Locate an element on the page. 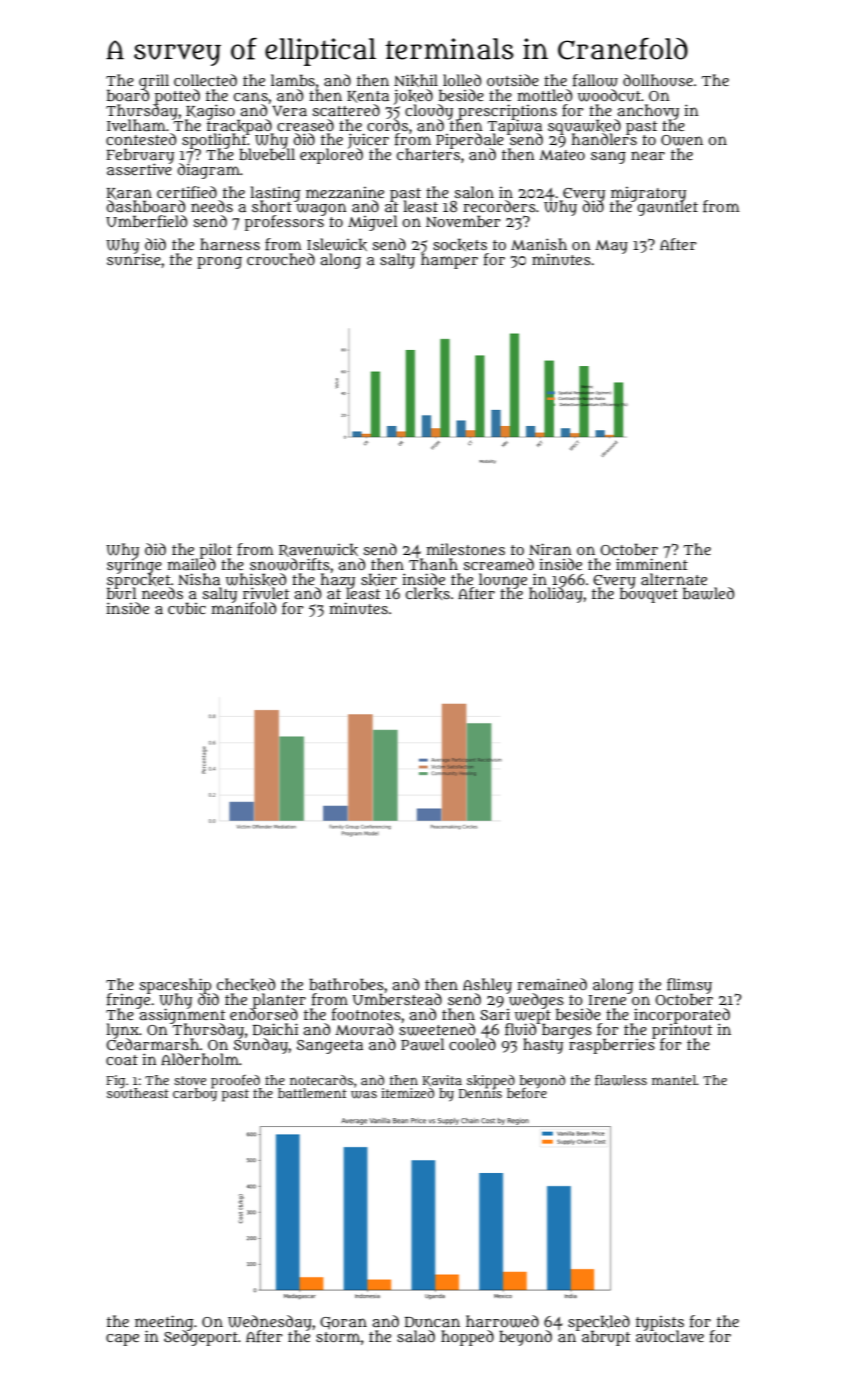 The image size is (849, 1400). Sedgeport is located at coordinates (201, 1338).
